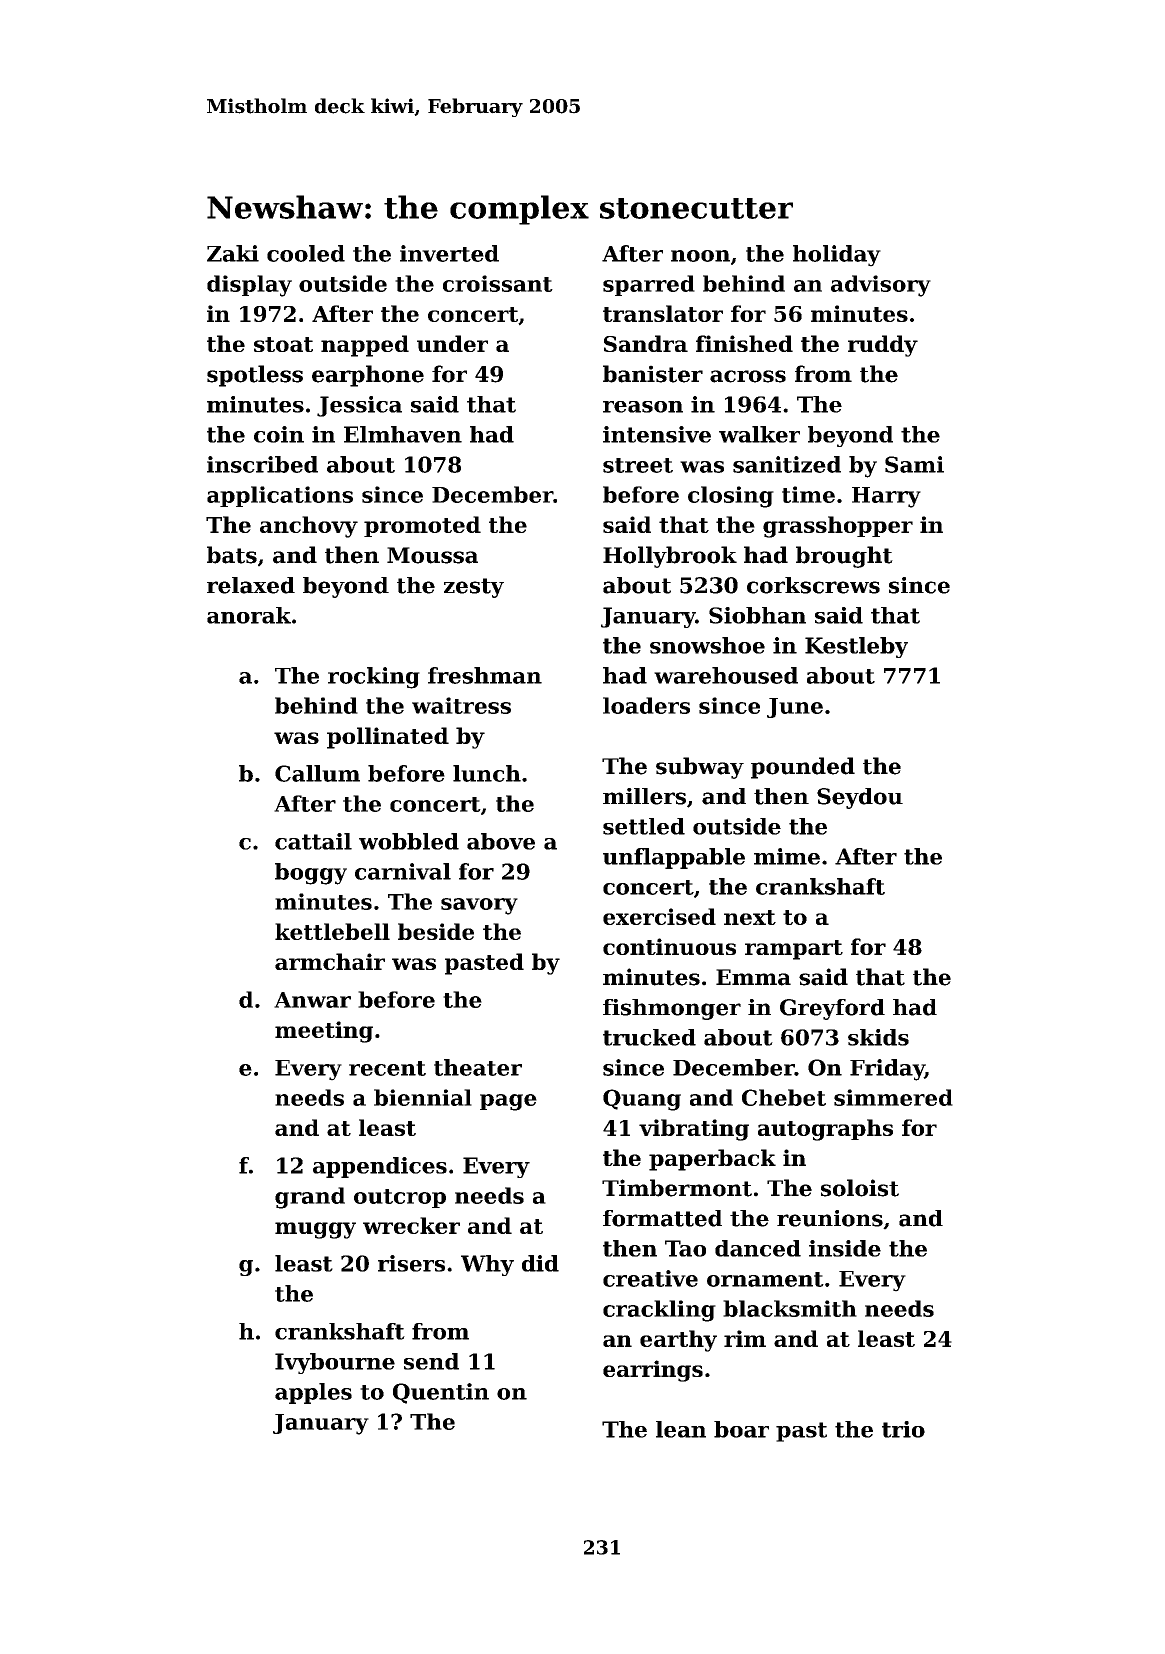  I want to click on noon, so click(700, 256).
